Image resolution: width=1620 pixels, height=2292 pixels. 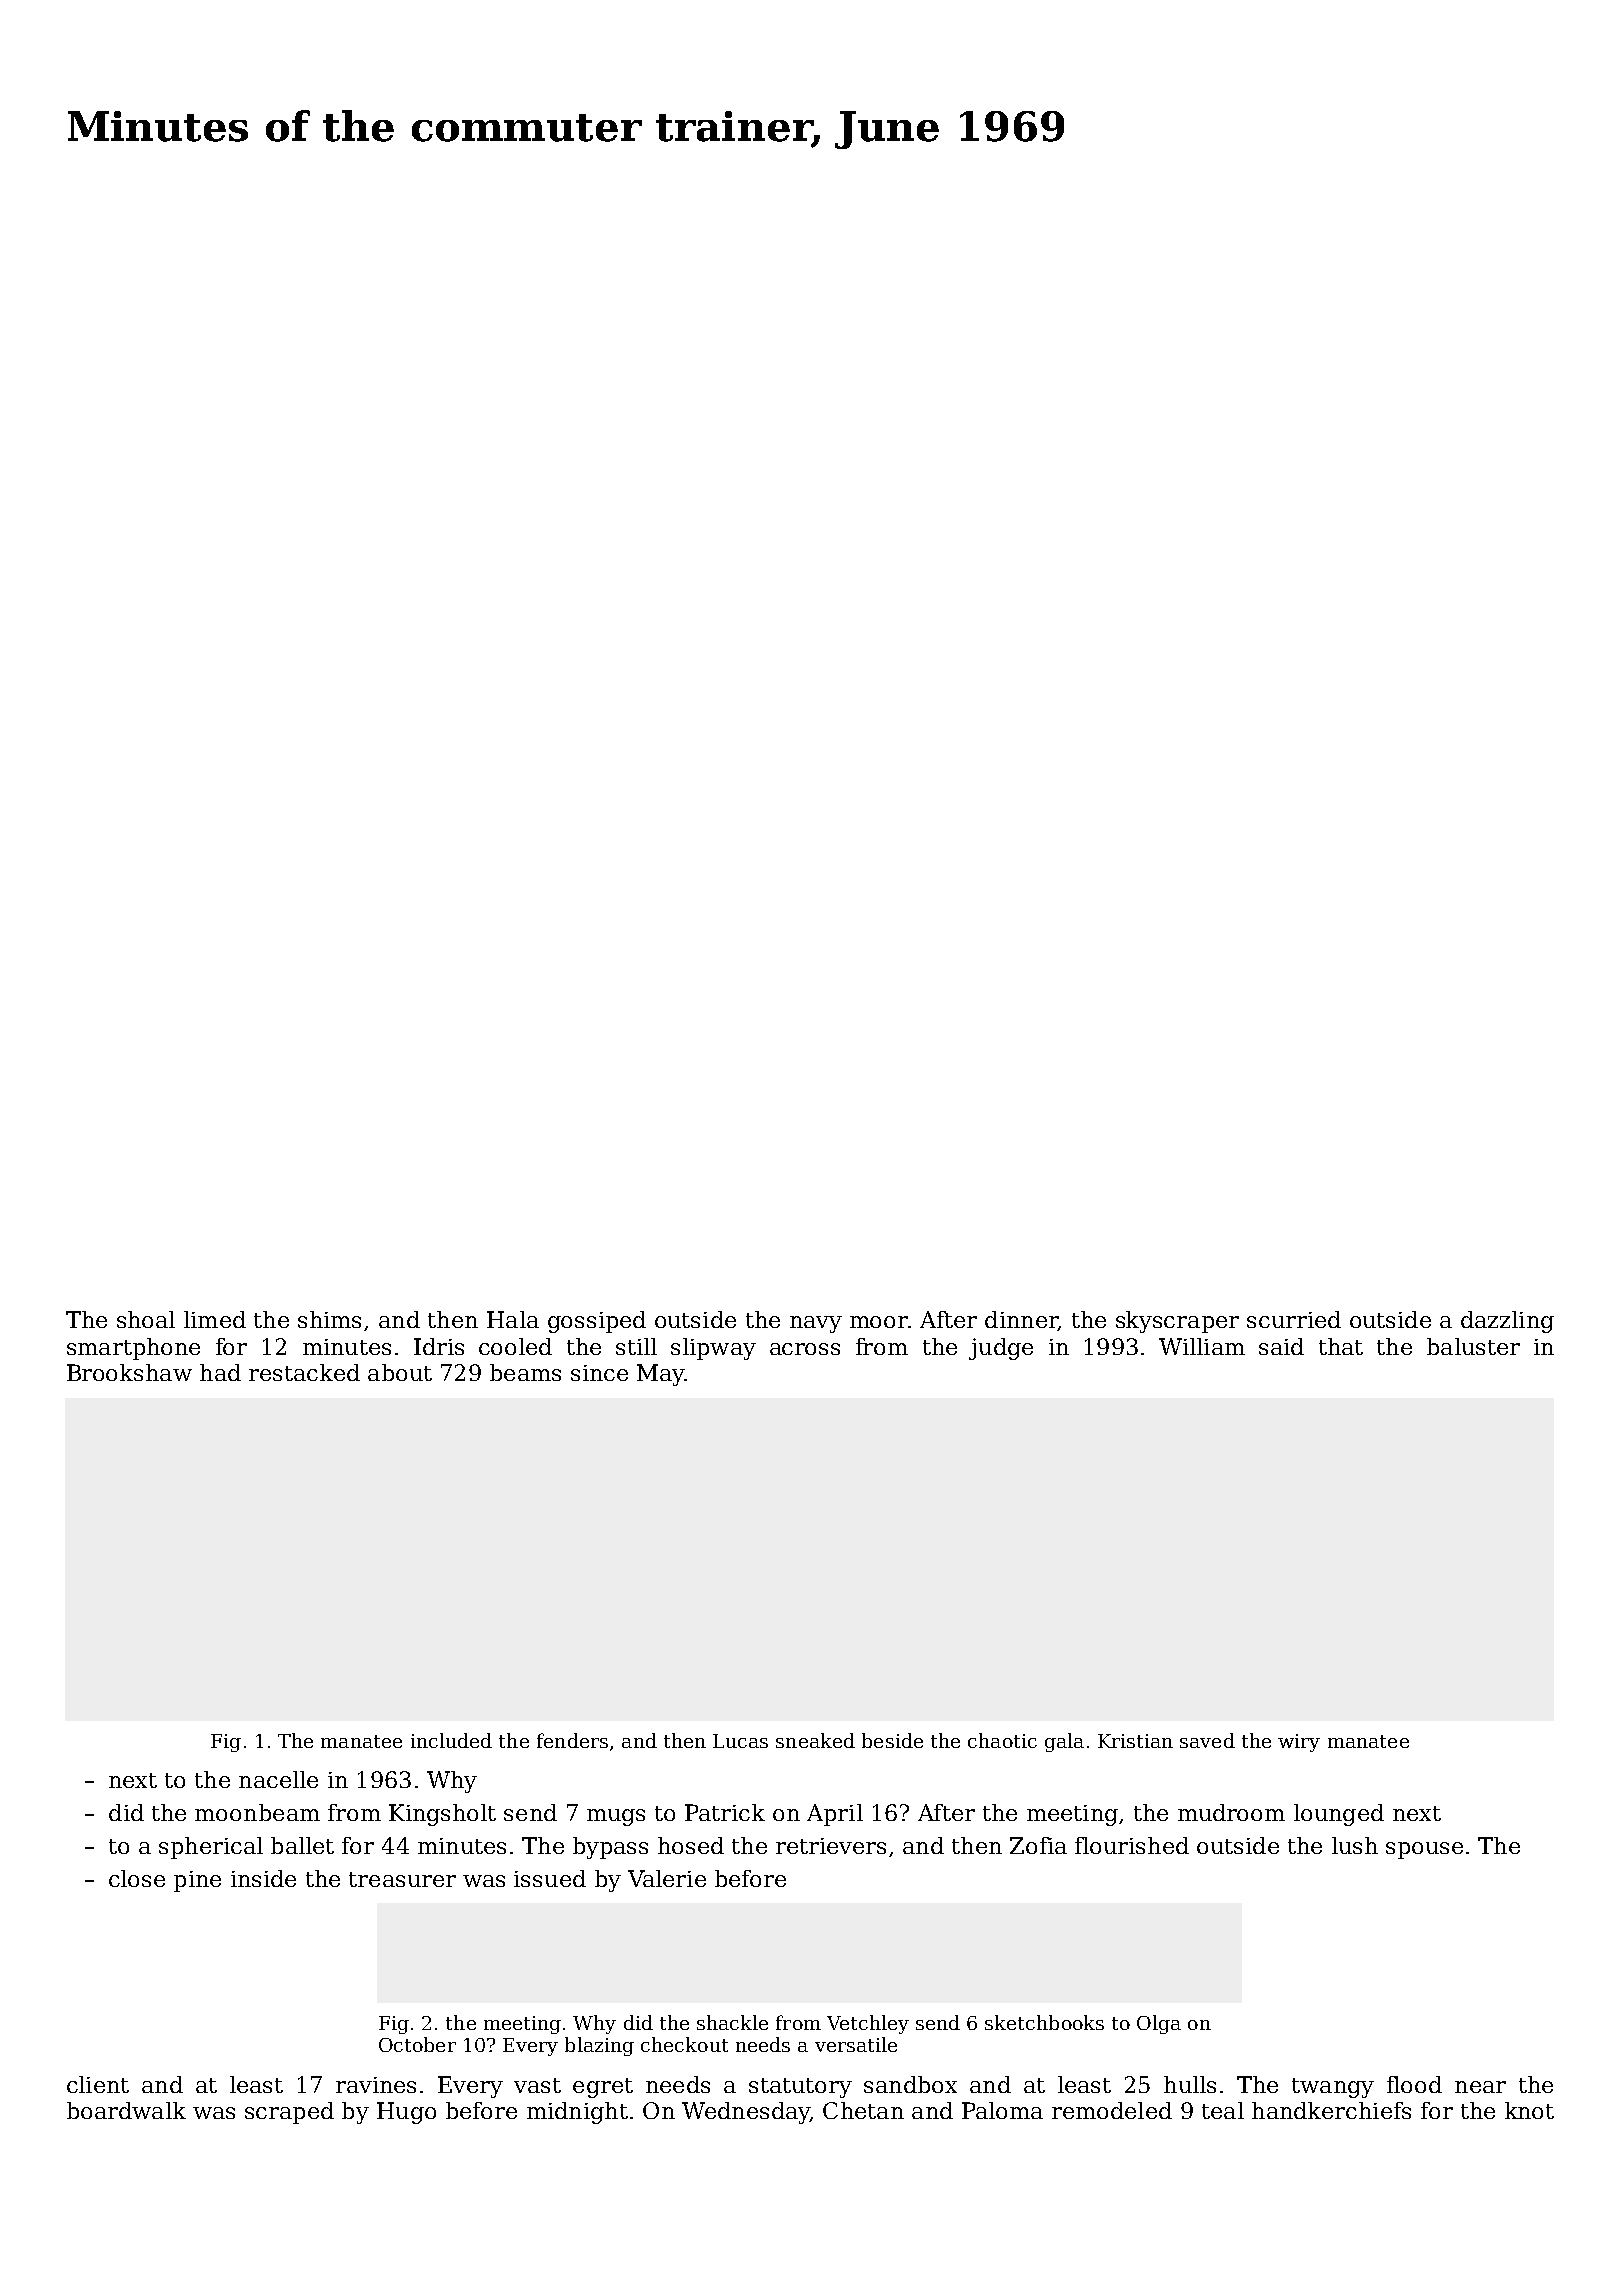 What do you see at coordinates (220, 1372) in the screenshot?
I see `had` at bounding box center [220, 1372].
